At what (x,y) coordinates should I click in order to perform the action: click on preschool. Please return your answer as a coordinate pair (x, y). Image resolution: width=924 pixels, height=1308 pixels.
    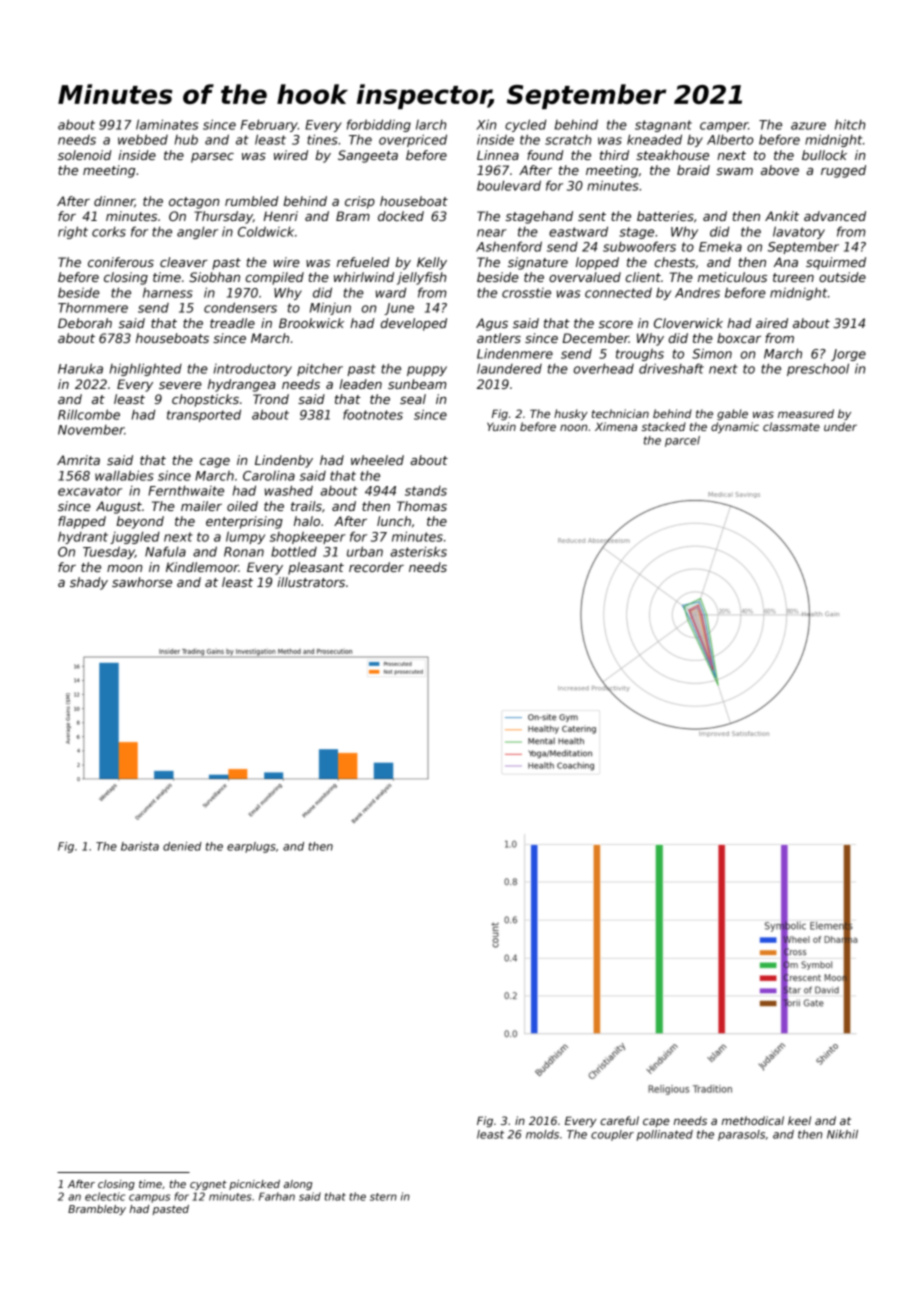
    Looking at the image, I should click on (818, 369).
